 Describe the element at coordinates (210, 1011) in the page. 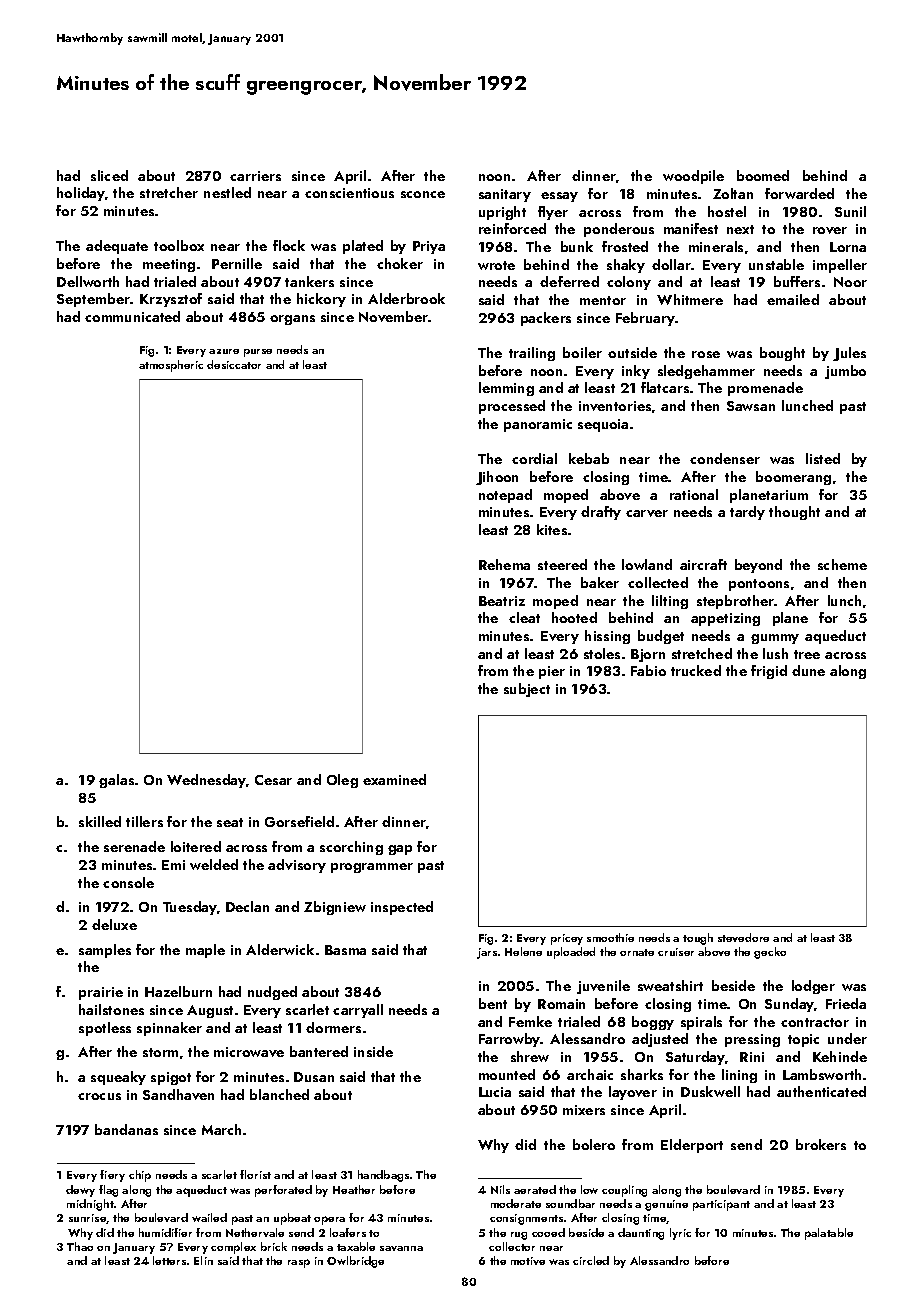

I see `August` at that location.
